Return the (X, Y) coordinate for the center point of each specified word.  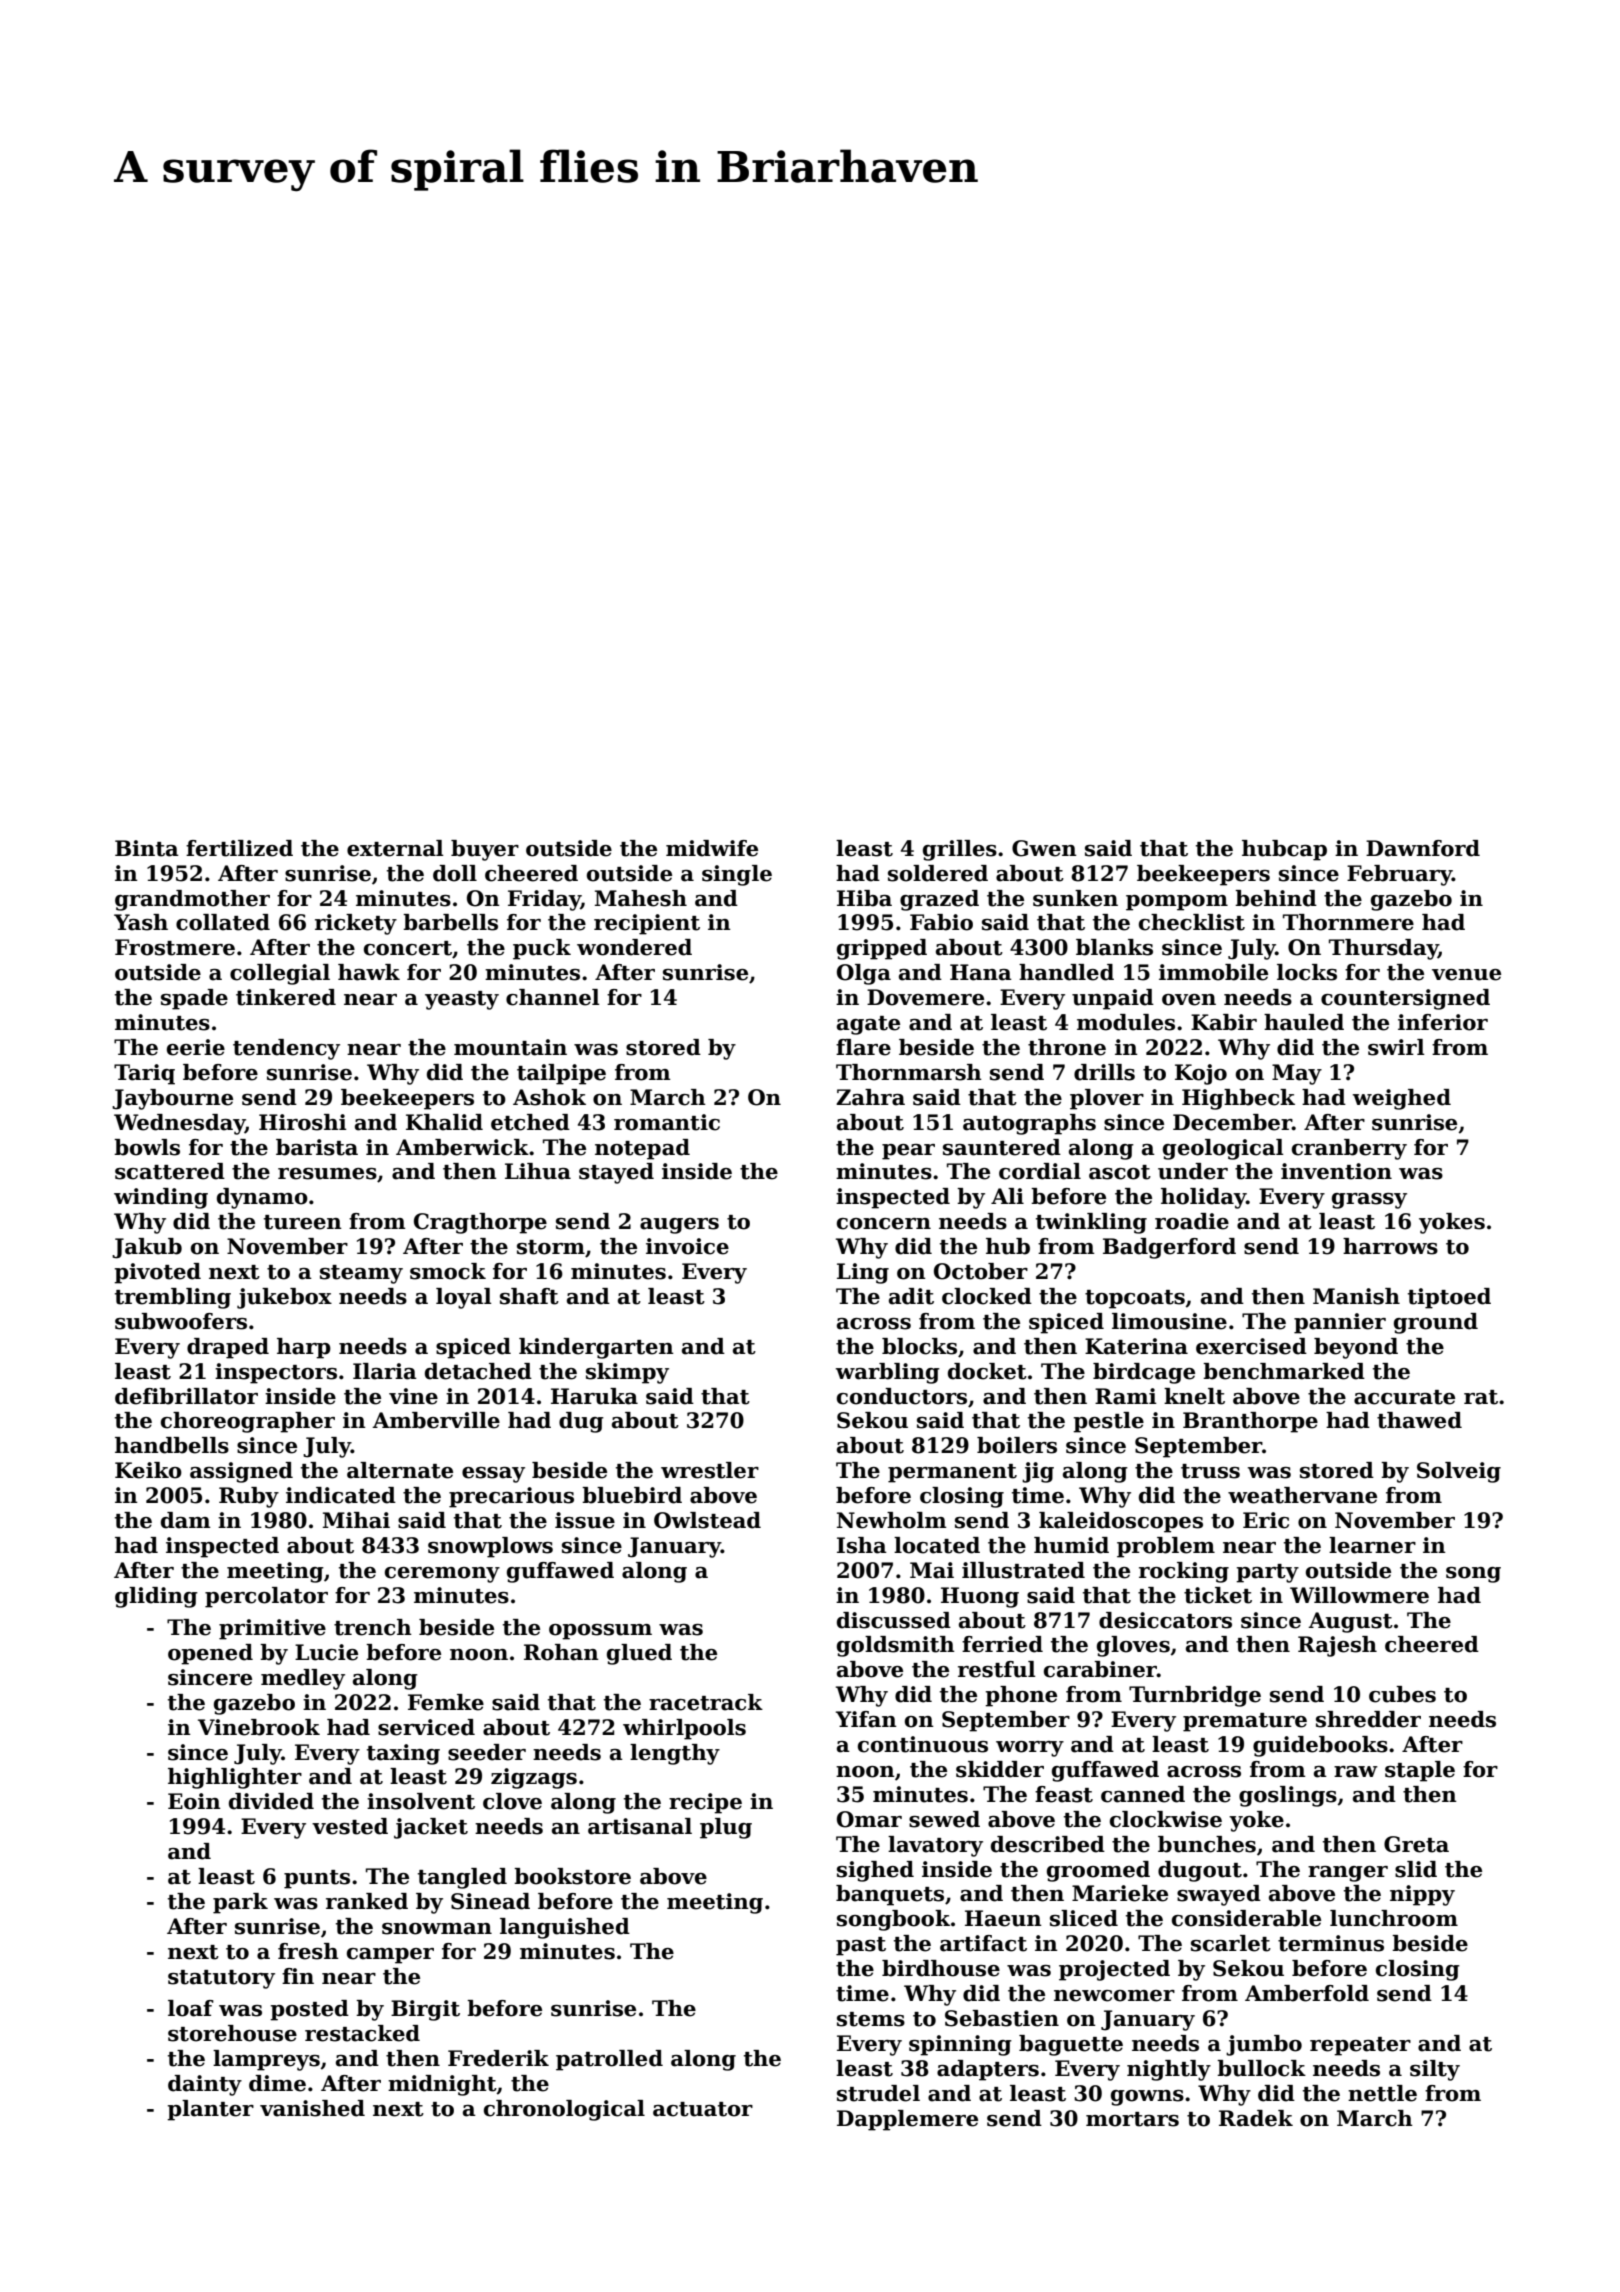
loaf (191, 2008)
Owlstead (707, 1520)
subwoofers (181, 1321)
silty (1435, 2070)
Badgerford (1169, 1248)
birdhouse (941, 1968)
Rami (1126, 1396)
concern (884, 1224)
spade (194, 999)
